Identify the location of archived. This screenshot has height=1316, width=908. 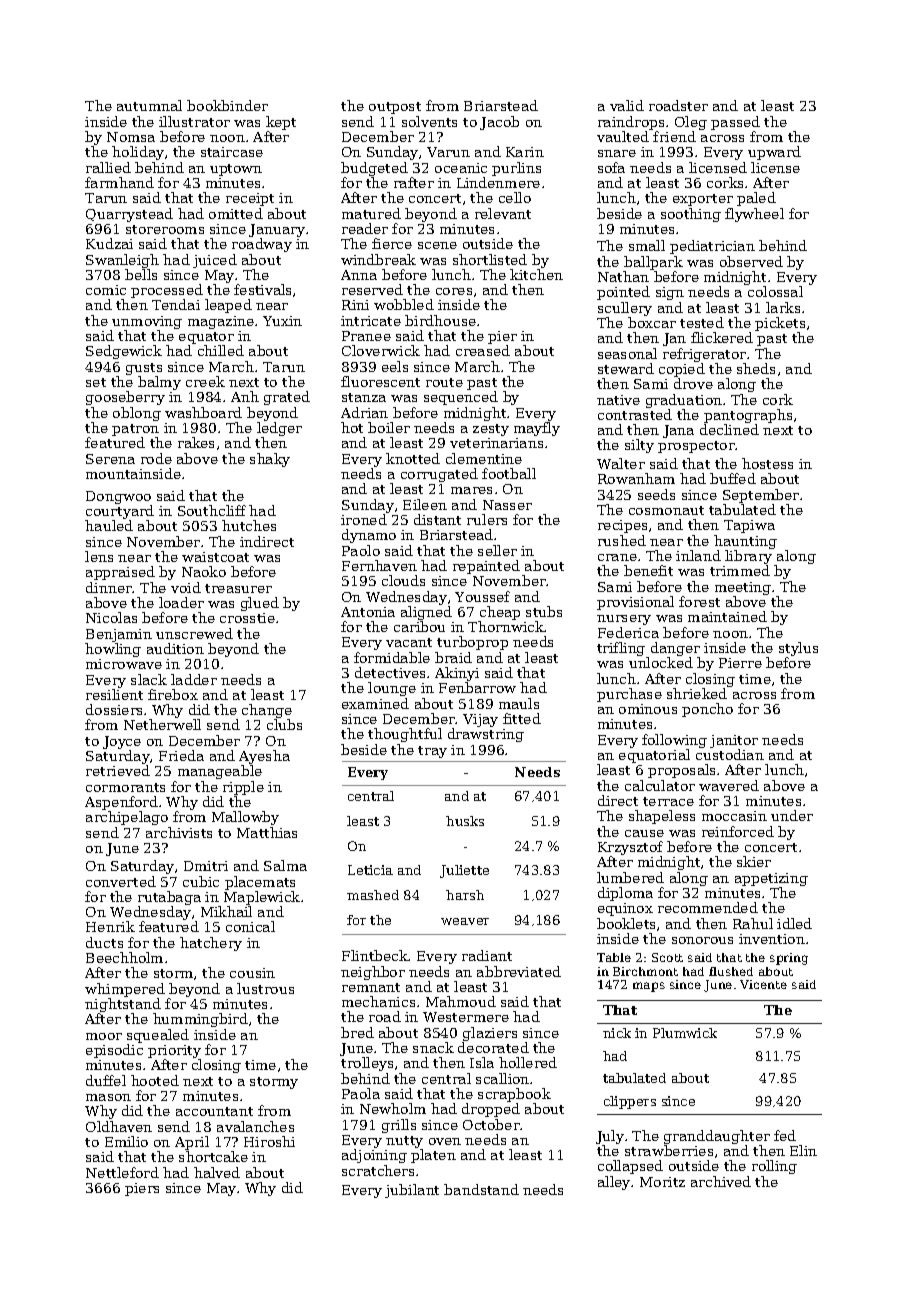
(721, 1181).
